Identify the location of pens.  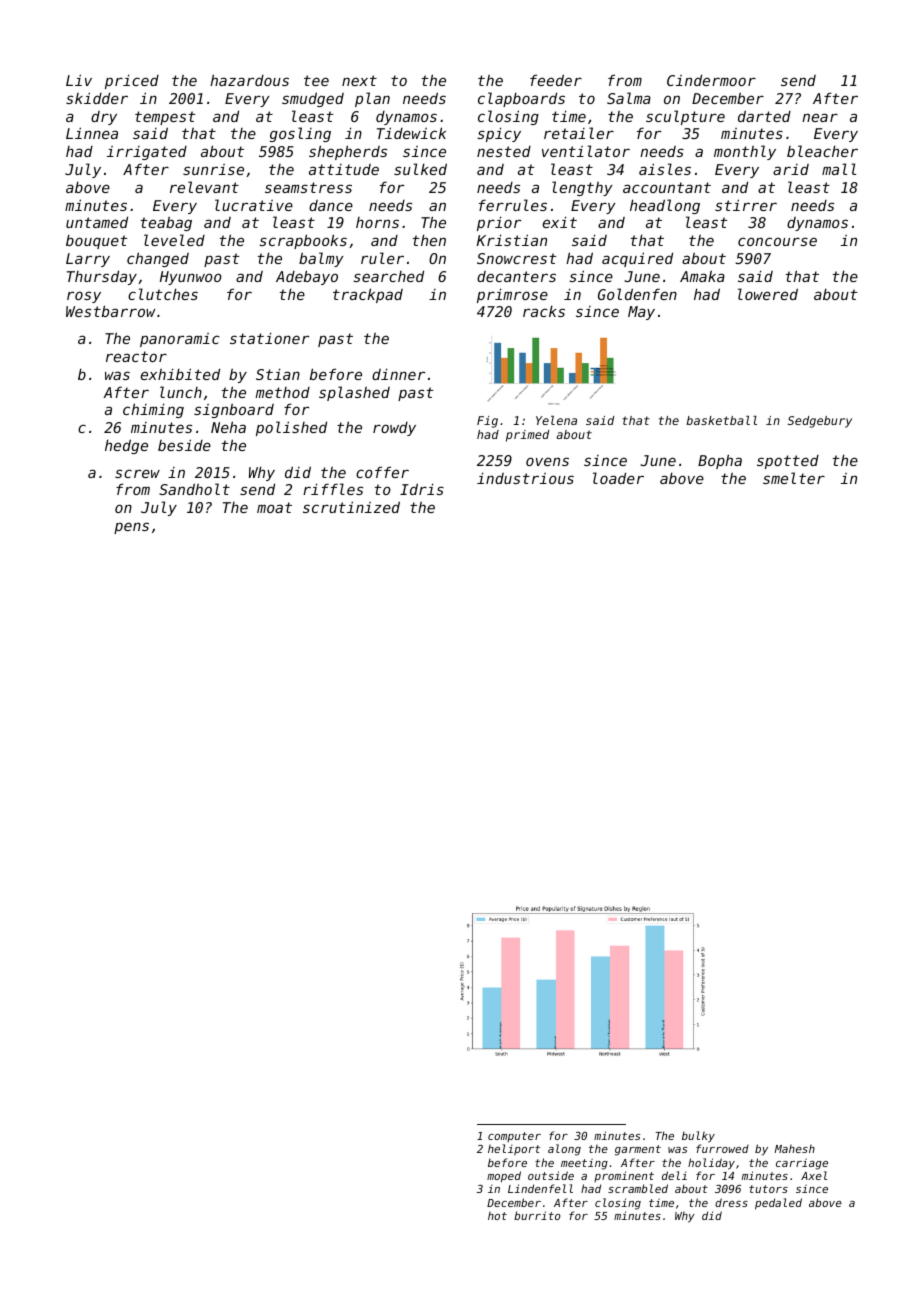
(131, 528).
